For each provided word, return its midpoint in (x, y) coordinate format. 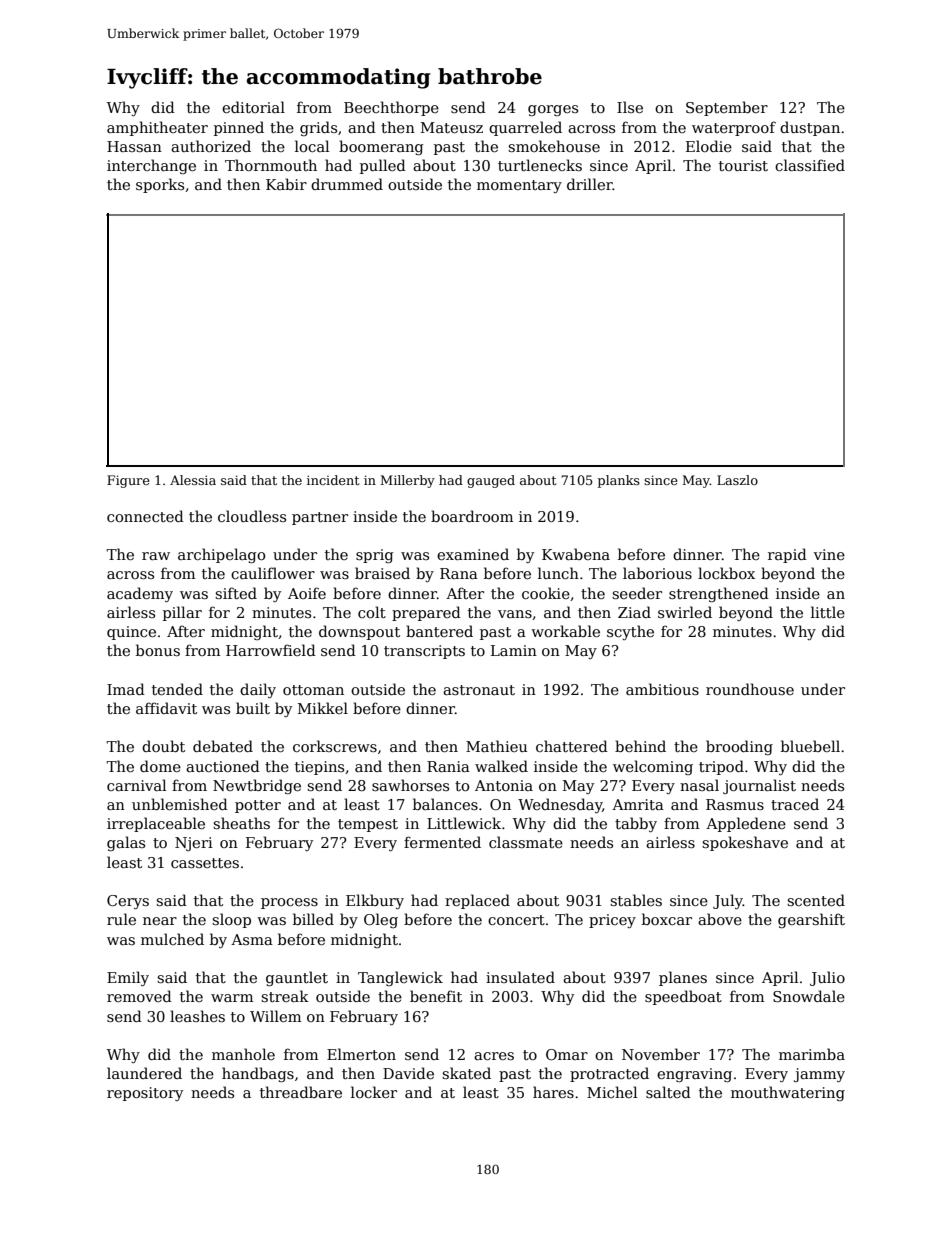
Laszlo (737, 480)
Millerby (408, 481)
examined (473, 554)
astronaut (479, 690)
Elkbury (375, 901)
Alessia (193, 480)
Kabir (286, 184)
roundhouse (750, 689)
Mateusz (452, 127)
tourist (743, 165)
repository (145, 1094)
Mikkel (323, 708)
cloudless (252, 516)
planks (619, 481)
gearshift (811, 920)
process (289, 903)
